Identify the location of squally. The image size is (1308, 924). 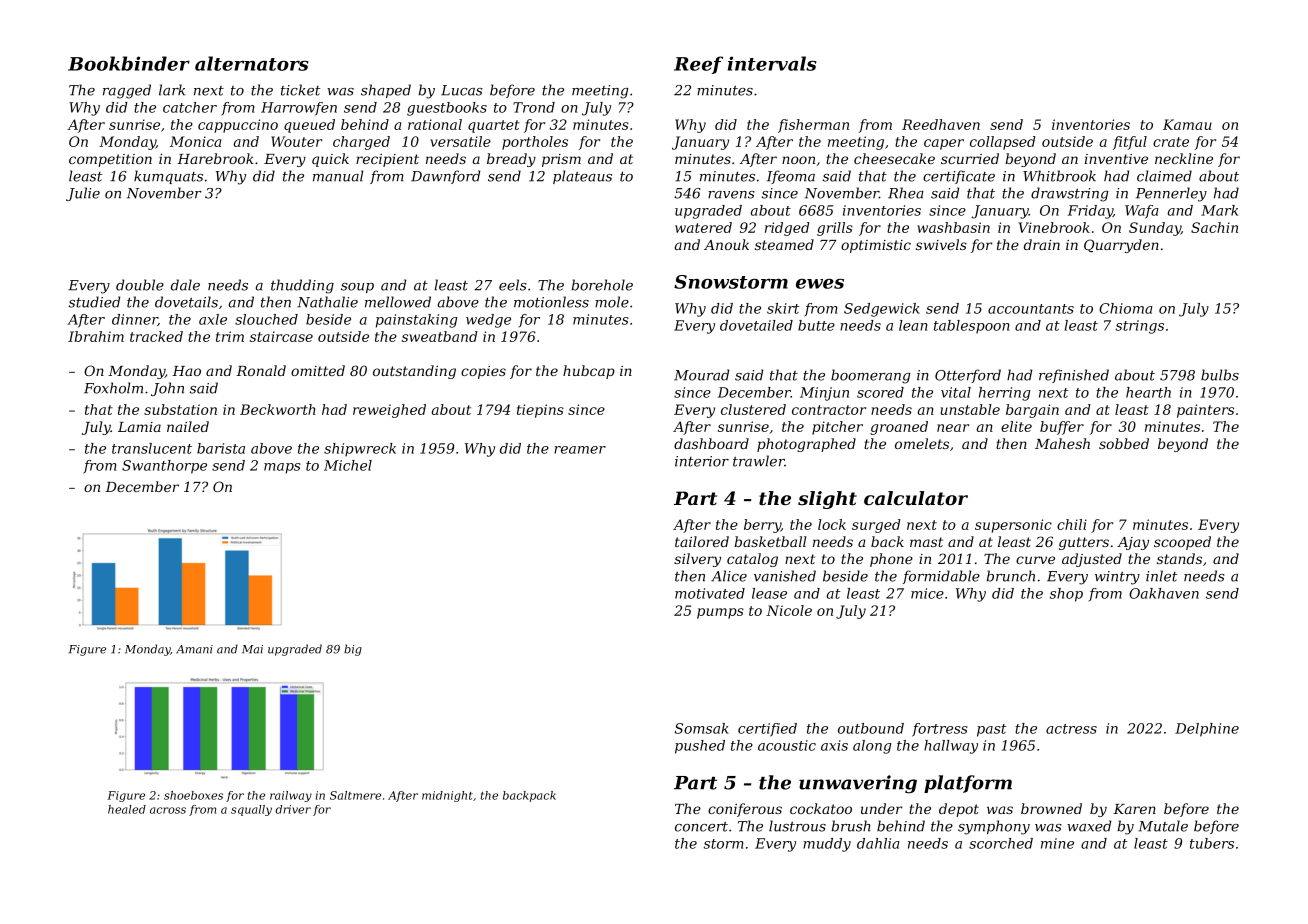
(251, 810).
